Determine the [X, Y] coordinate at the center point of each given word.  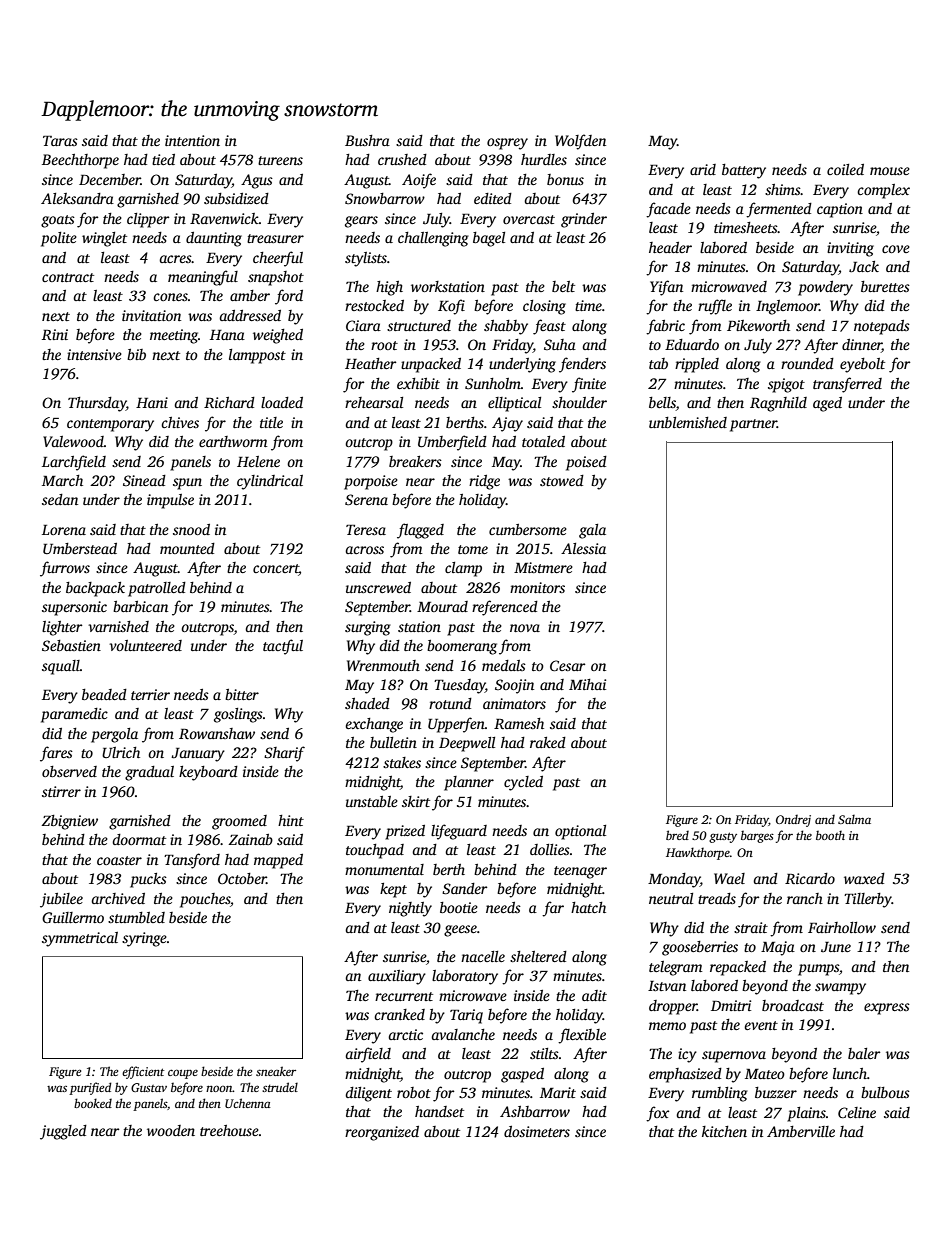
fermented [779, 210]
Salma [854, 819]
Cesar [568, 665]
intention [192, 140]
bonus [565, 179]
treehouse [229, 1130]
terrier [150, 694]
